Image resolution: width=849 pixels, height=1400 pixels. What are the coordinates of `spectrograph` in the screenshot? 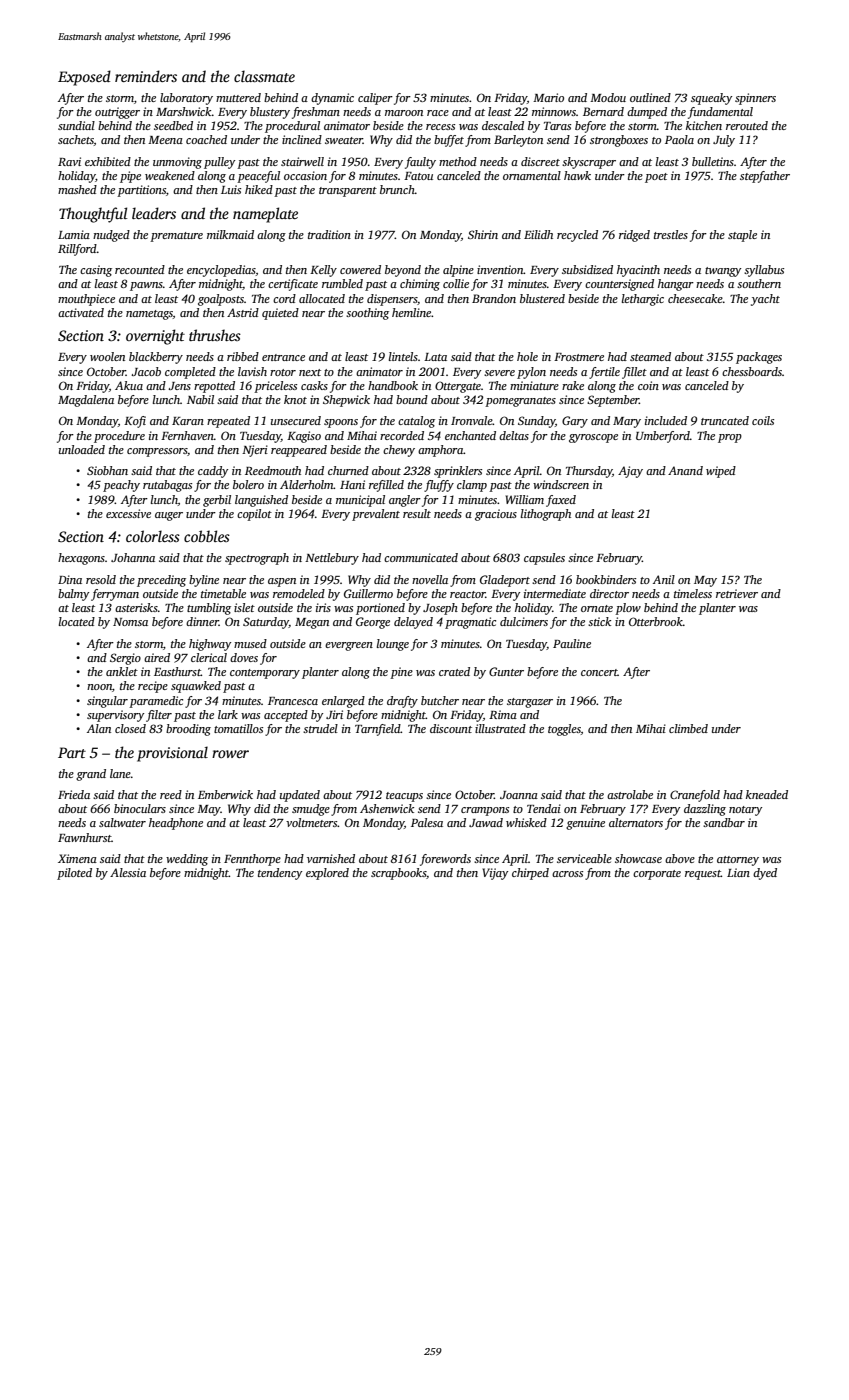 It's located at (257, 559).
